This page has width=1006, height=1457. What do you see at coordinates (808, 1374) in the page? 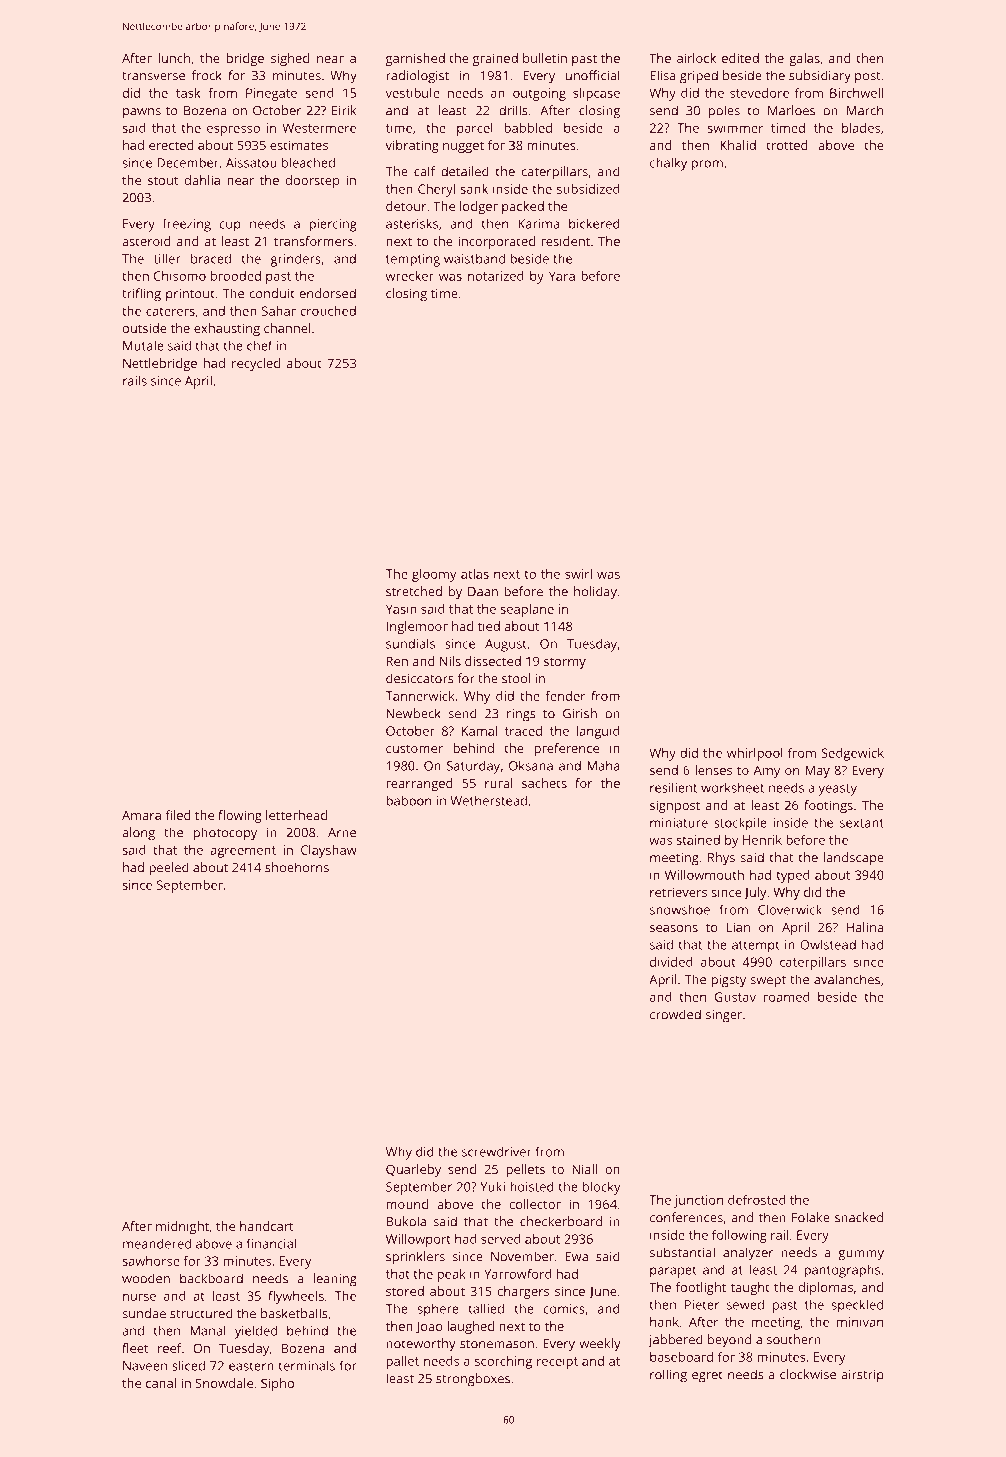
I see `clockwise` at bounding box center [808, 1374].
